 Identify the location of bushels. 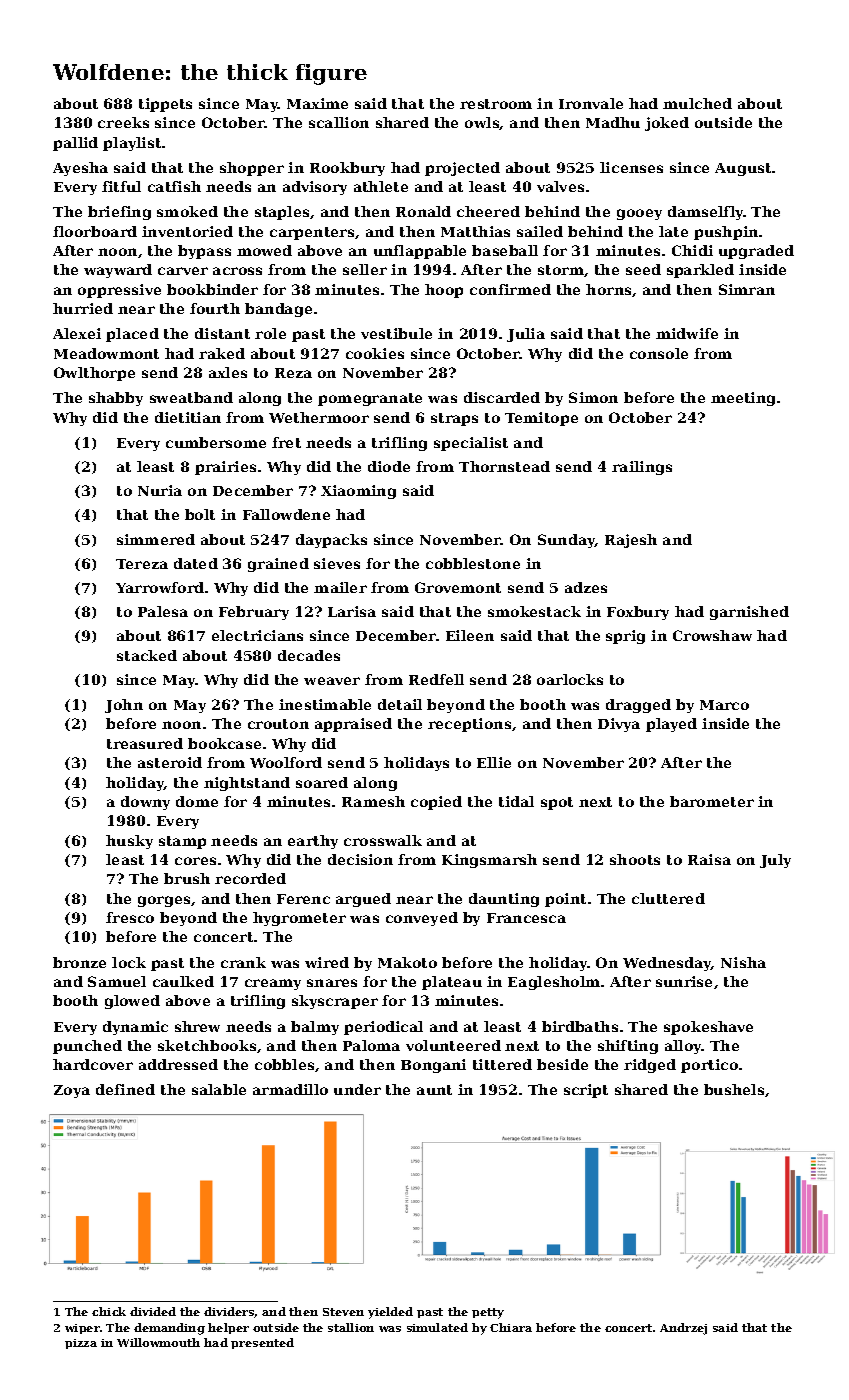
(734, 1089).
